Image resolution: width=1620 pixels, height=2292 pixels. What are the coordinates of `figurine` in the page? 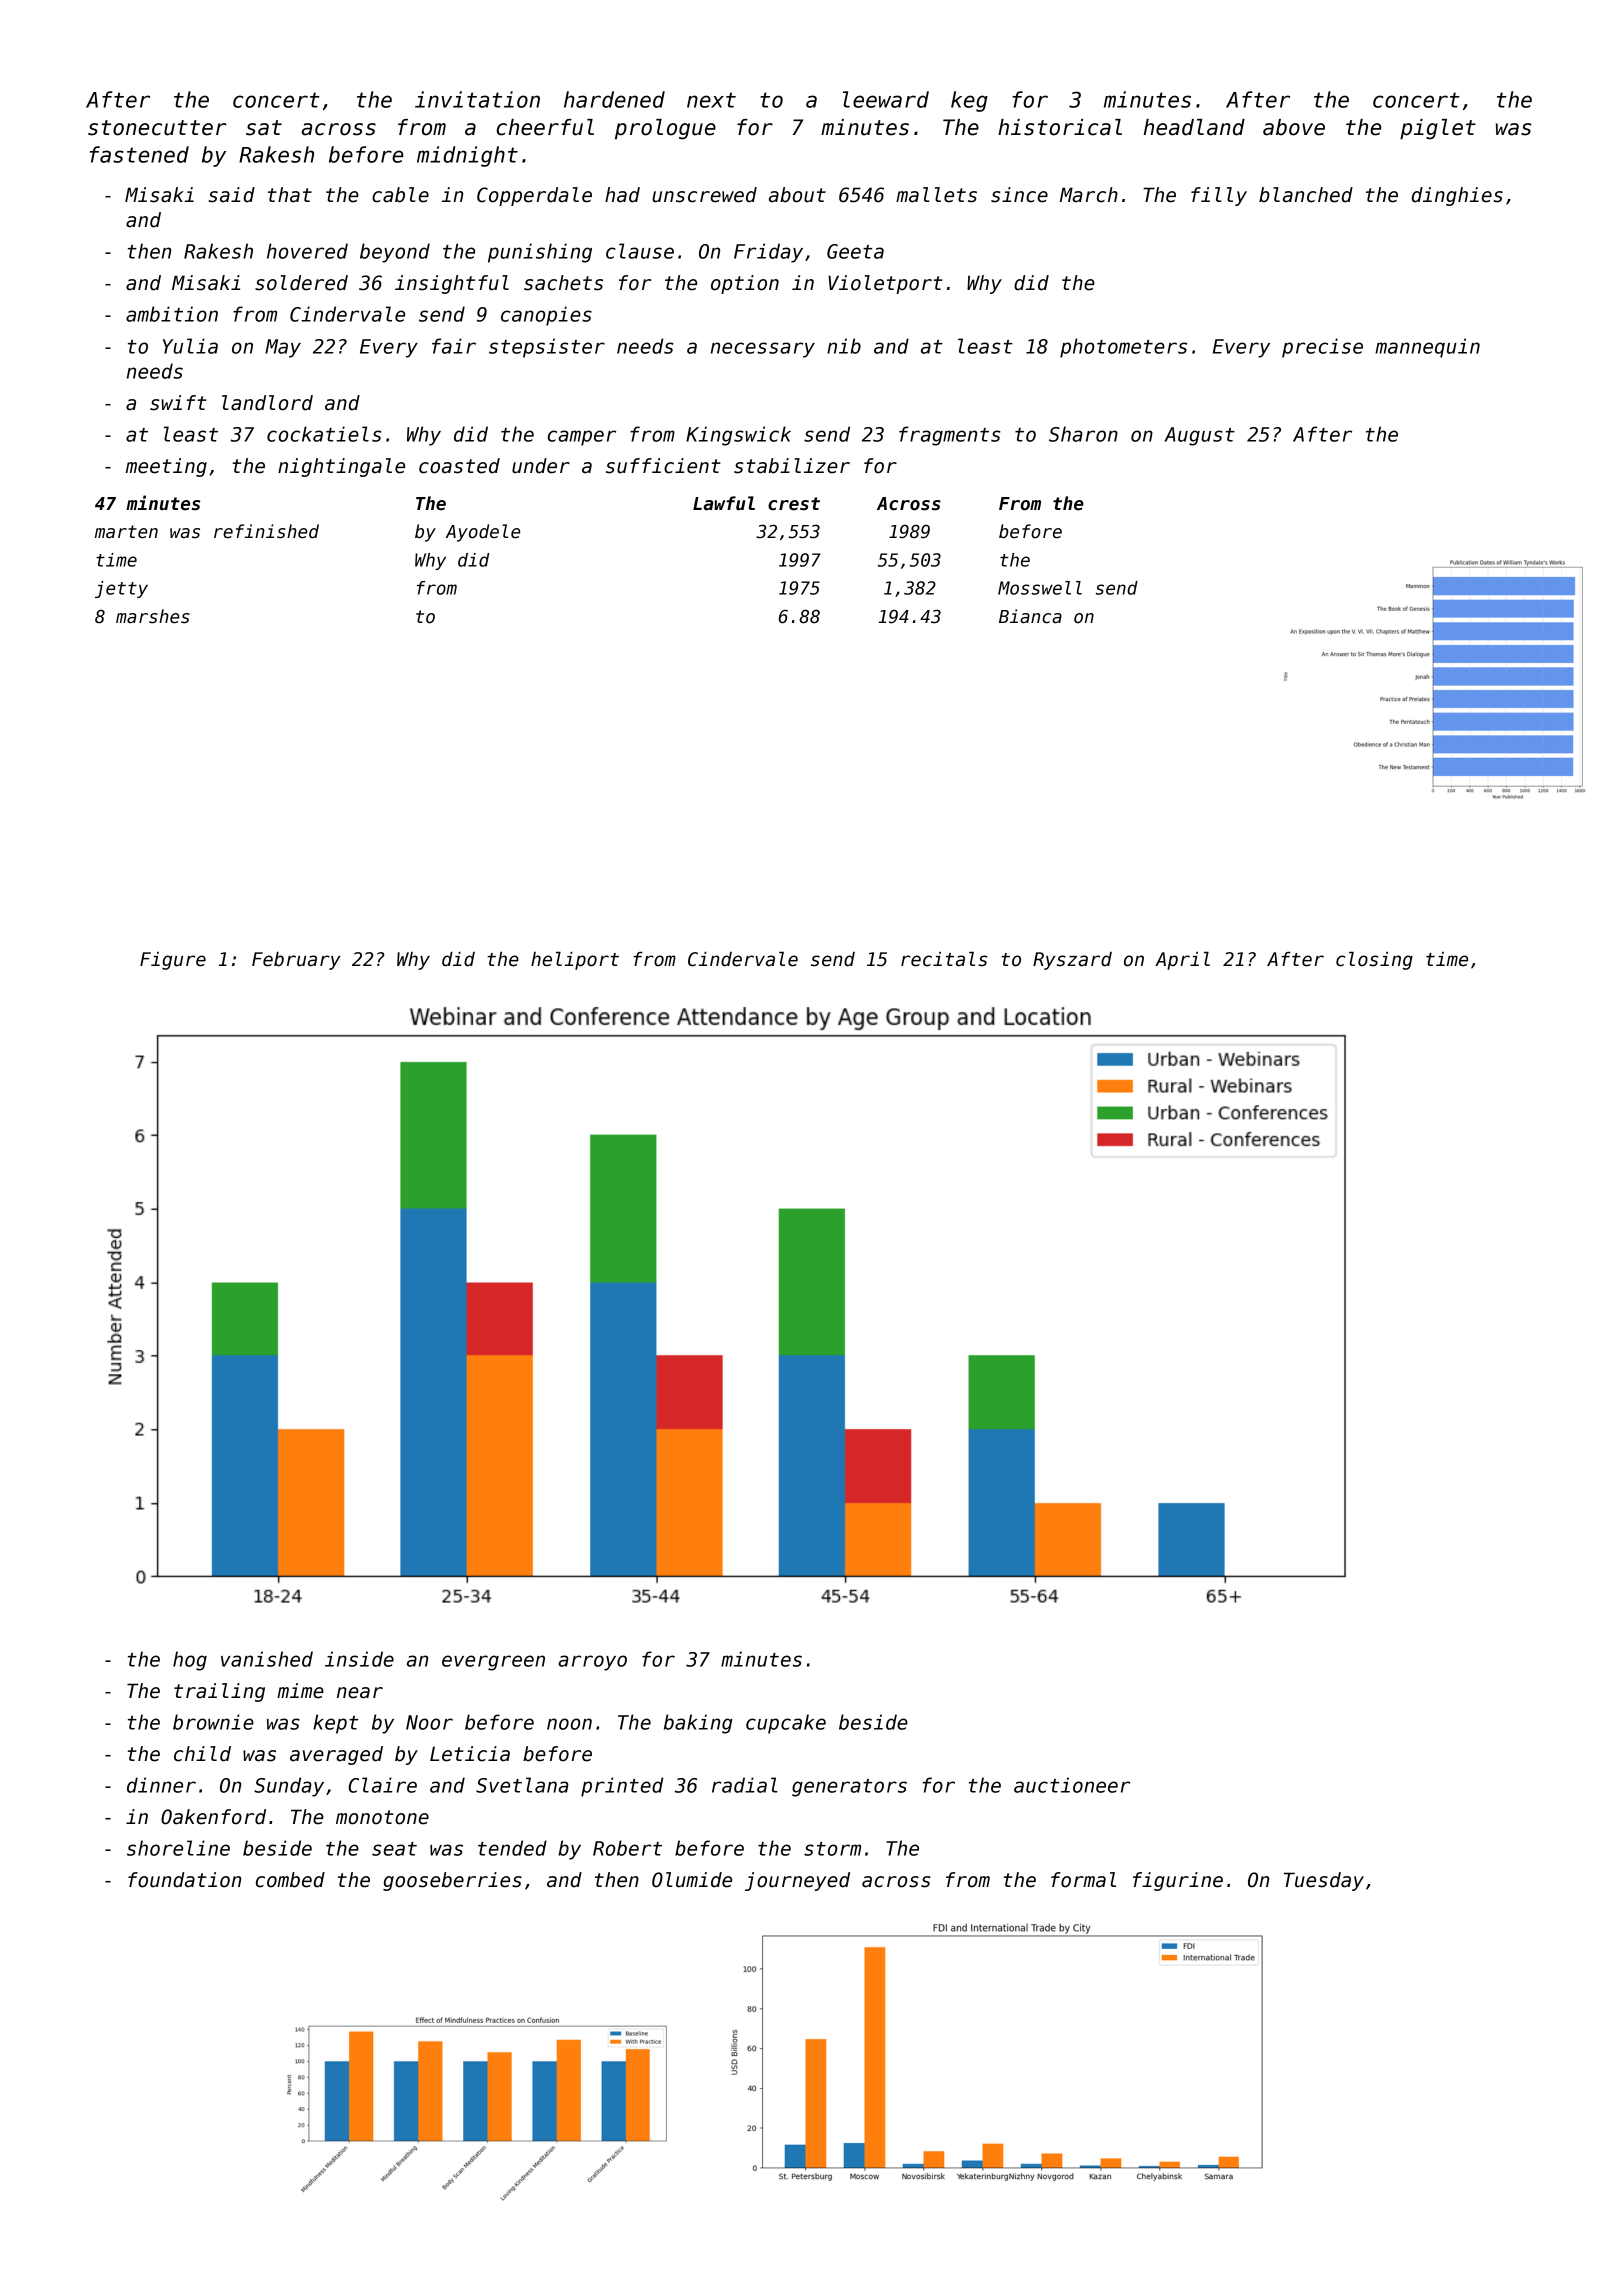 It's located at (1178, 1881).
